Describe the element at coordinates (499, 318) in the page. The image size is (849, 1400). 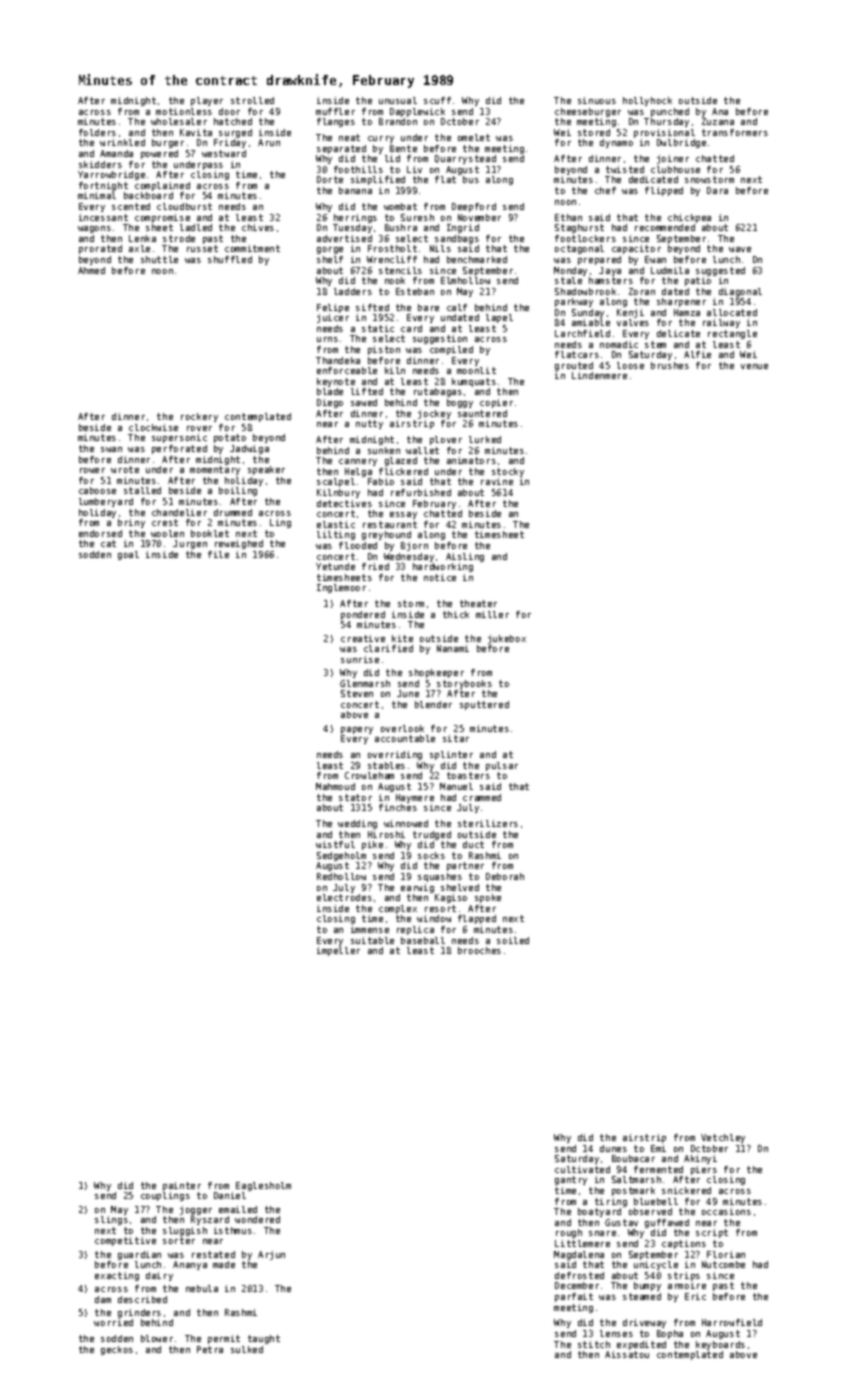
I see `lapel` at that location.
